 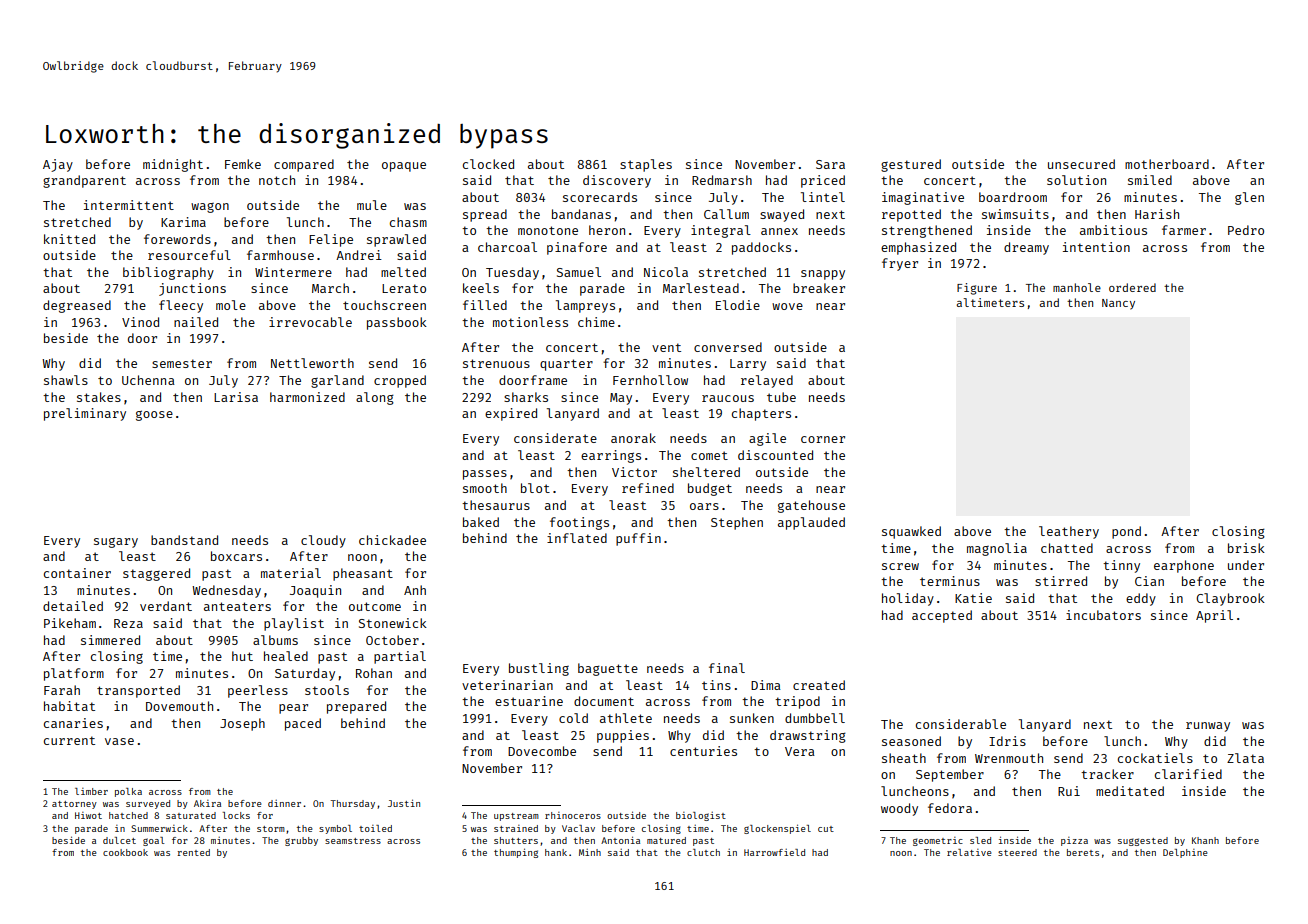 What do you see at coordinates (774, 852) in the document?
I see `Harrowfield` at bounding box center [774, 852].
